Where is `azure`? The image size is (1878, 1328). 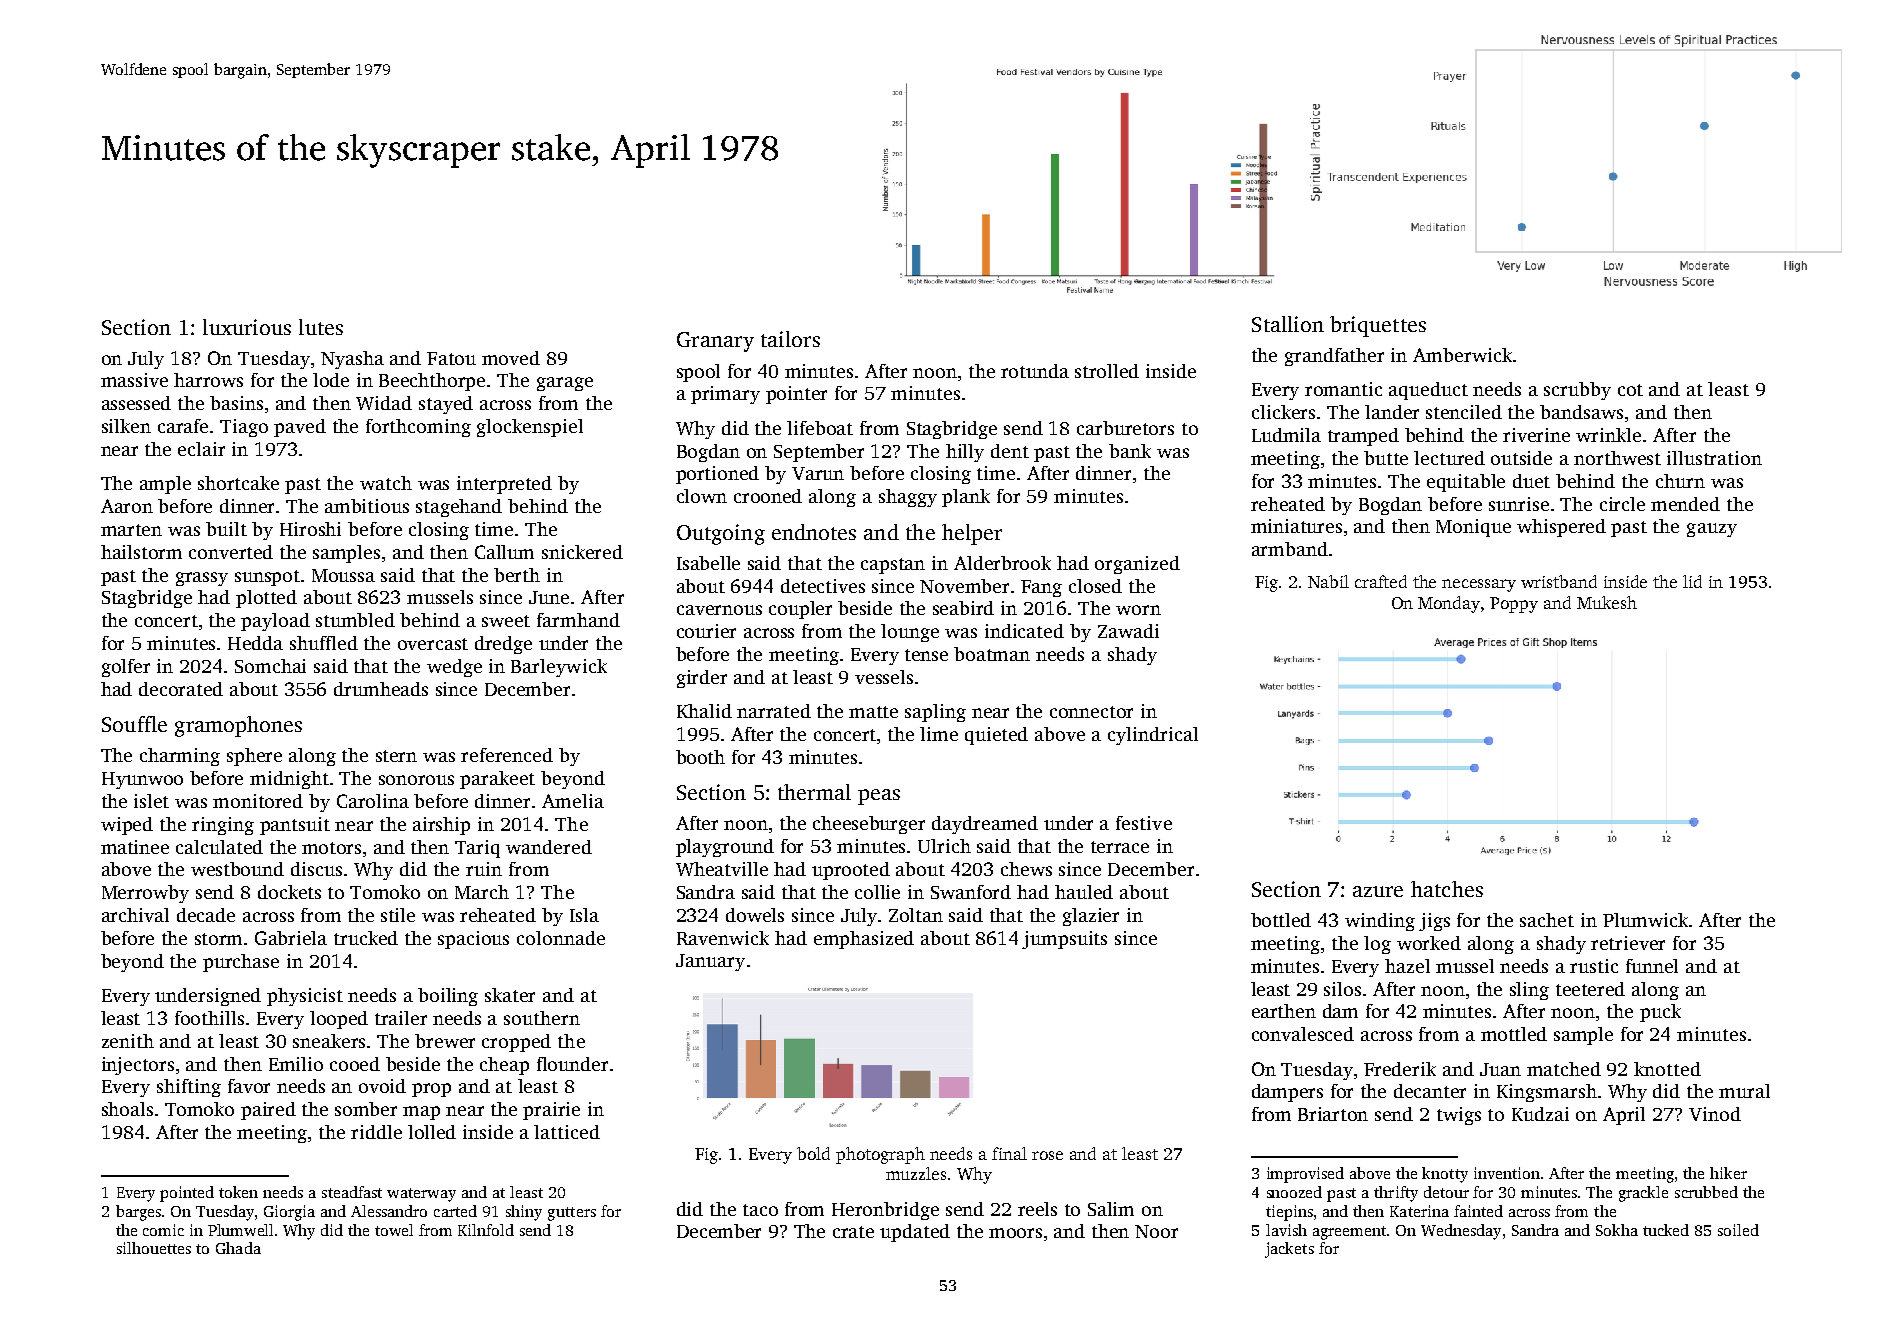 azure is located at coordinates (1378, 891).
